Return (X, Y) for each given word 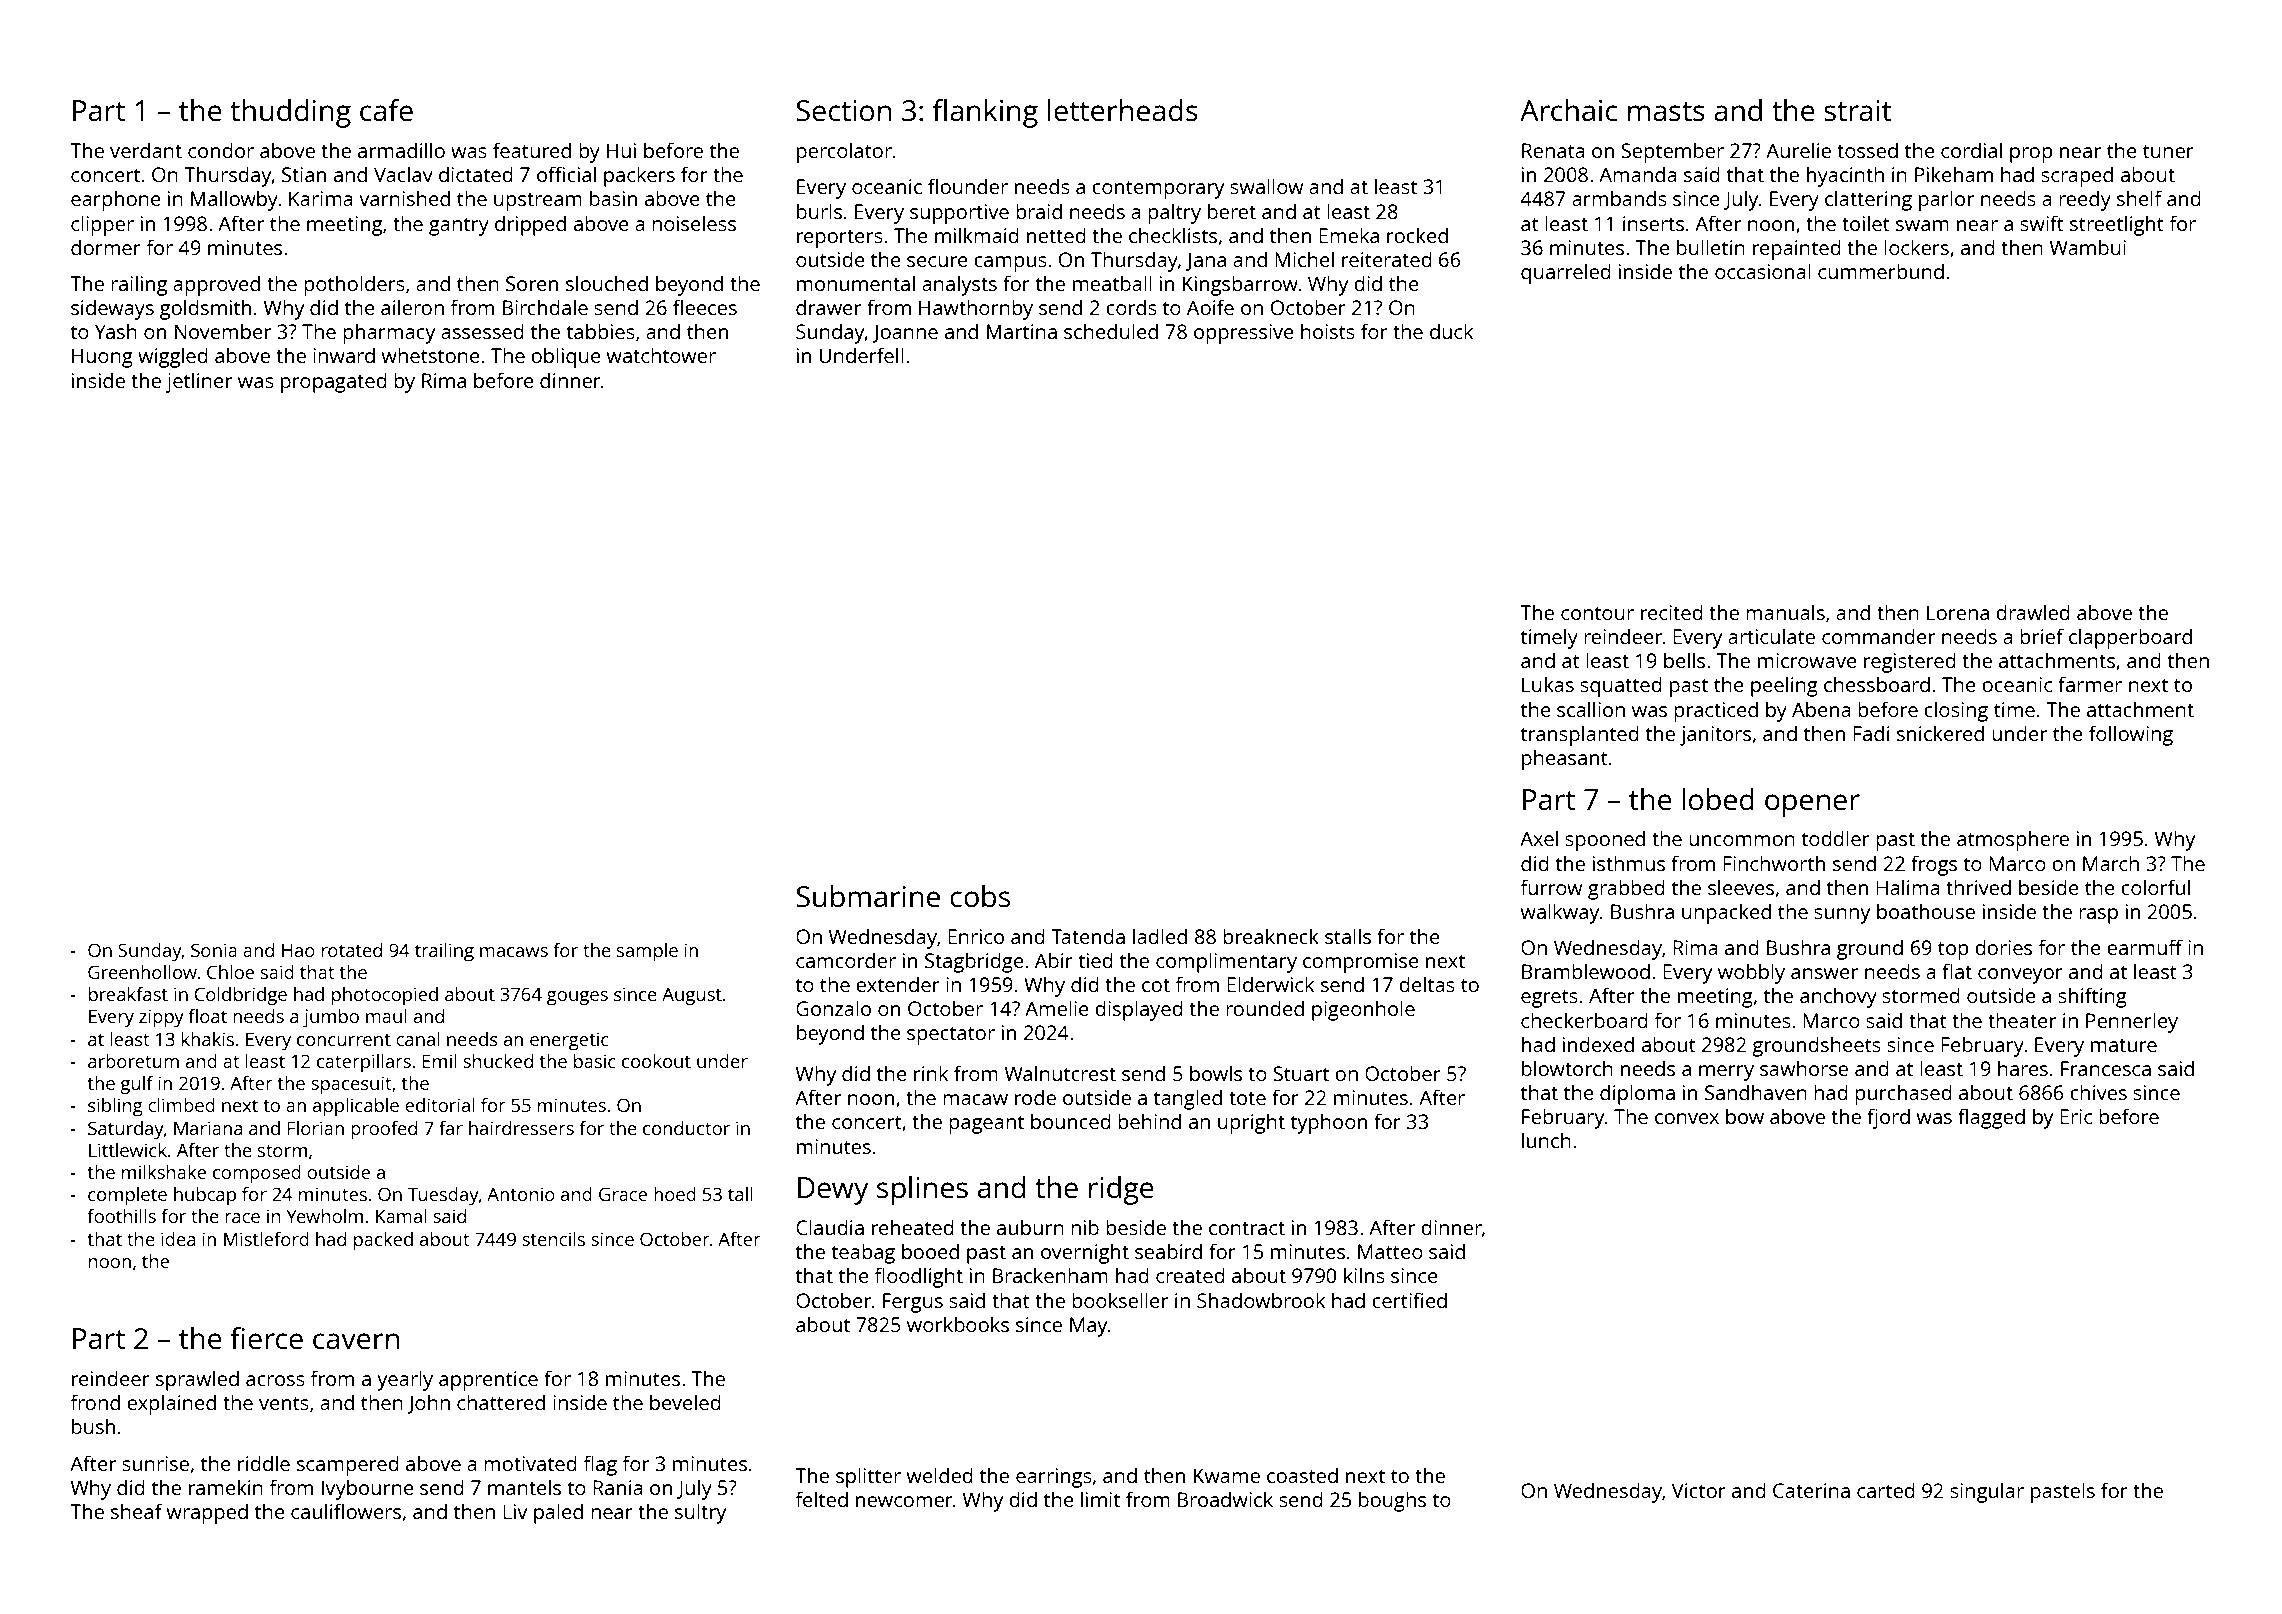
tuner (2168, 151)
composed (257, 1174)
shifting (2092, 997)
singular (1987, 1492)
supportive (959, 214)
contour (1597, 613)
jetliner (199, 382)
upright (1251, 1123)
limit (1100, 1499)
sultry (700, 1513)
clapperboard (2130, 638)
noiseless (694, 223)
